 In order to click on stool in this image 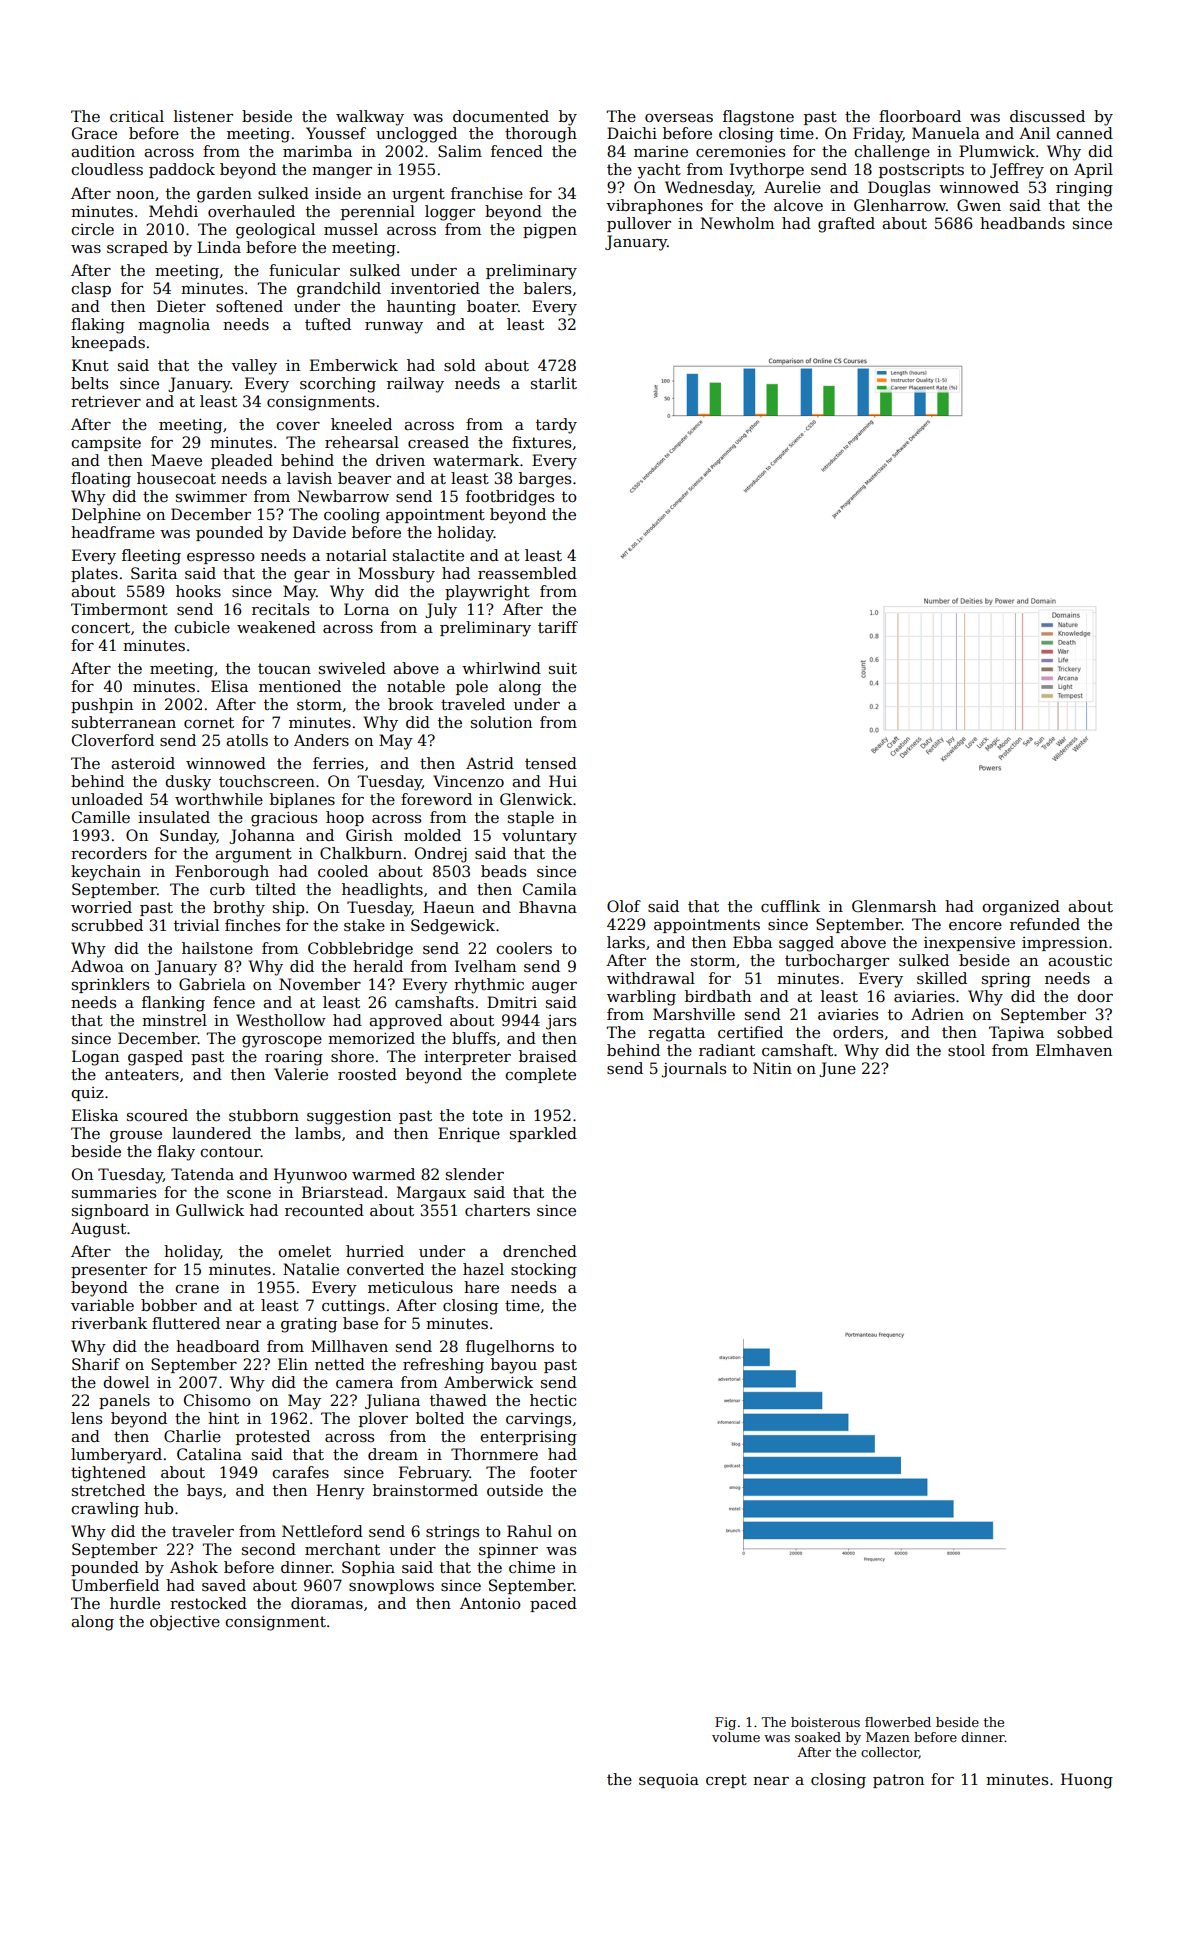, I will do `click(966, 1050)`.
